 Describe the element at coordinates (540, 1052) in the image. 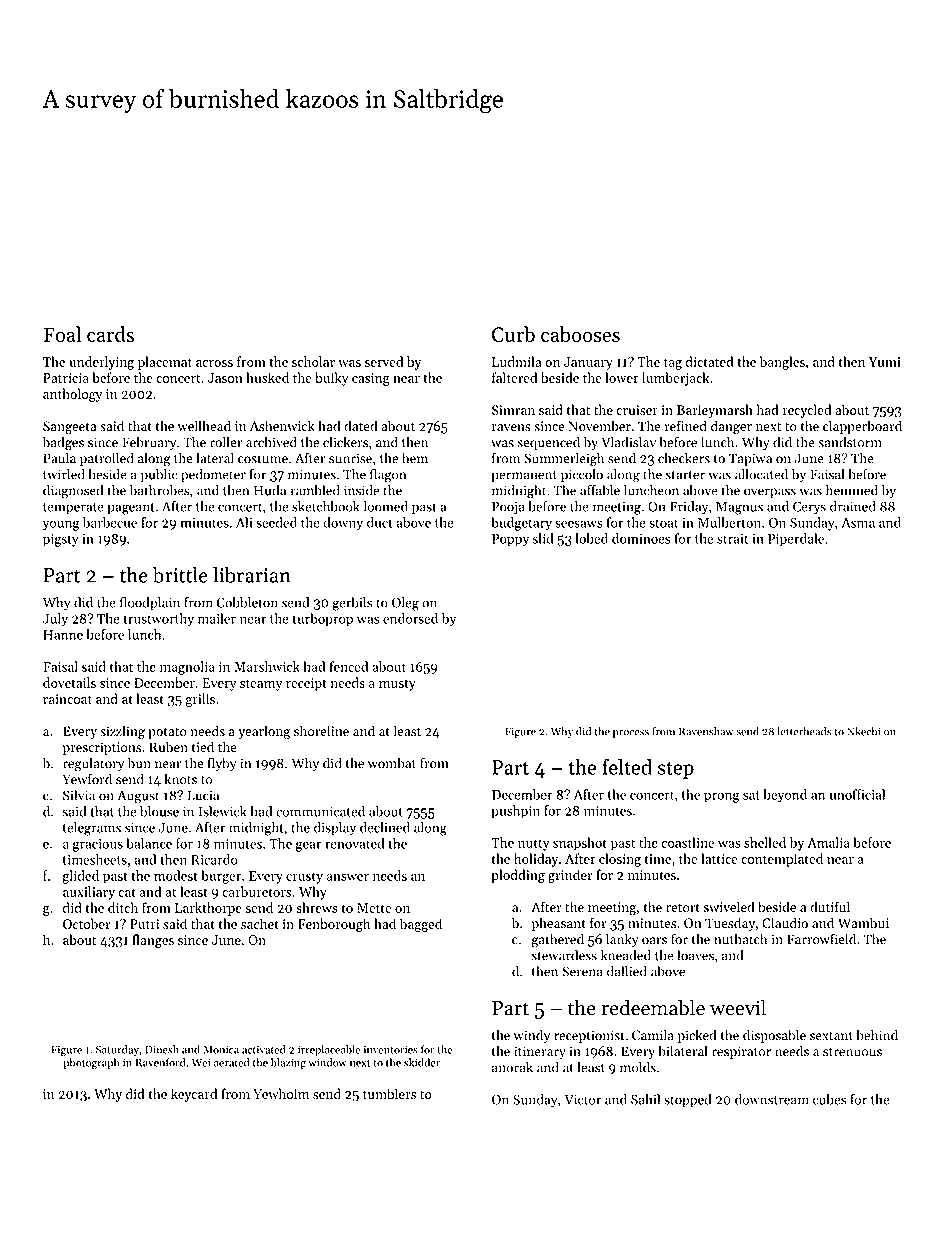

I see `itinerary` at that location.
